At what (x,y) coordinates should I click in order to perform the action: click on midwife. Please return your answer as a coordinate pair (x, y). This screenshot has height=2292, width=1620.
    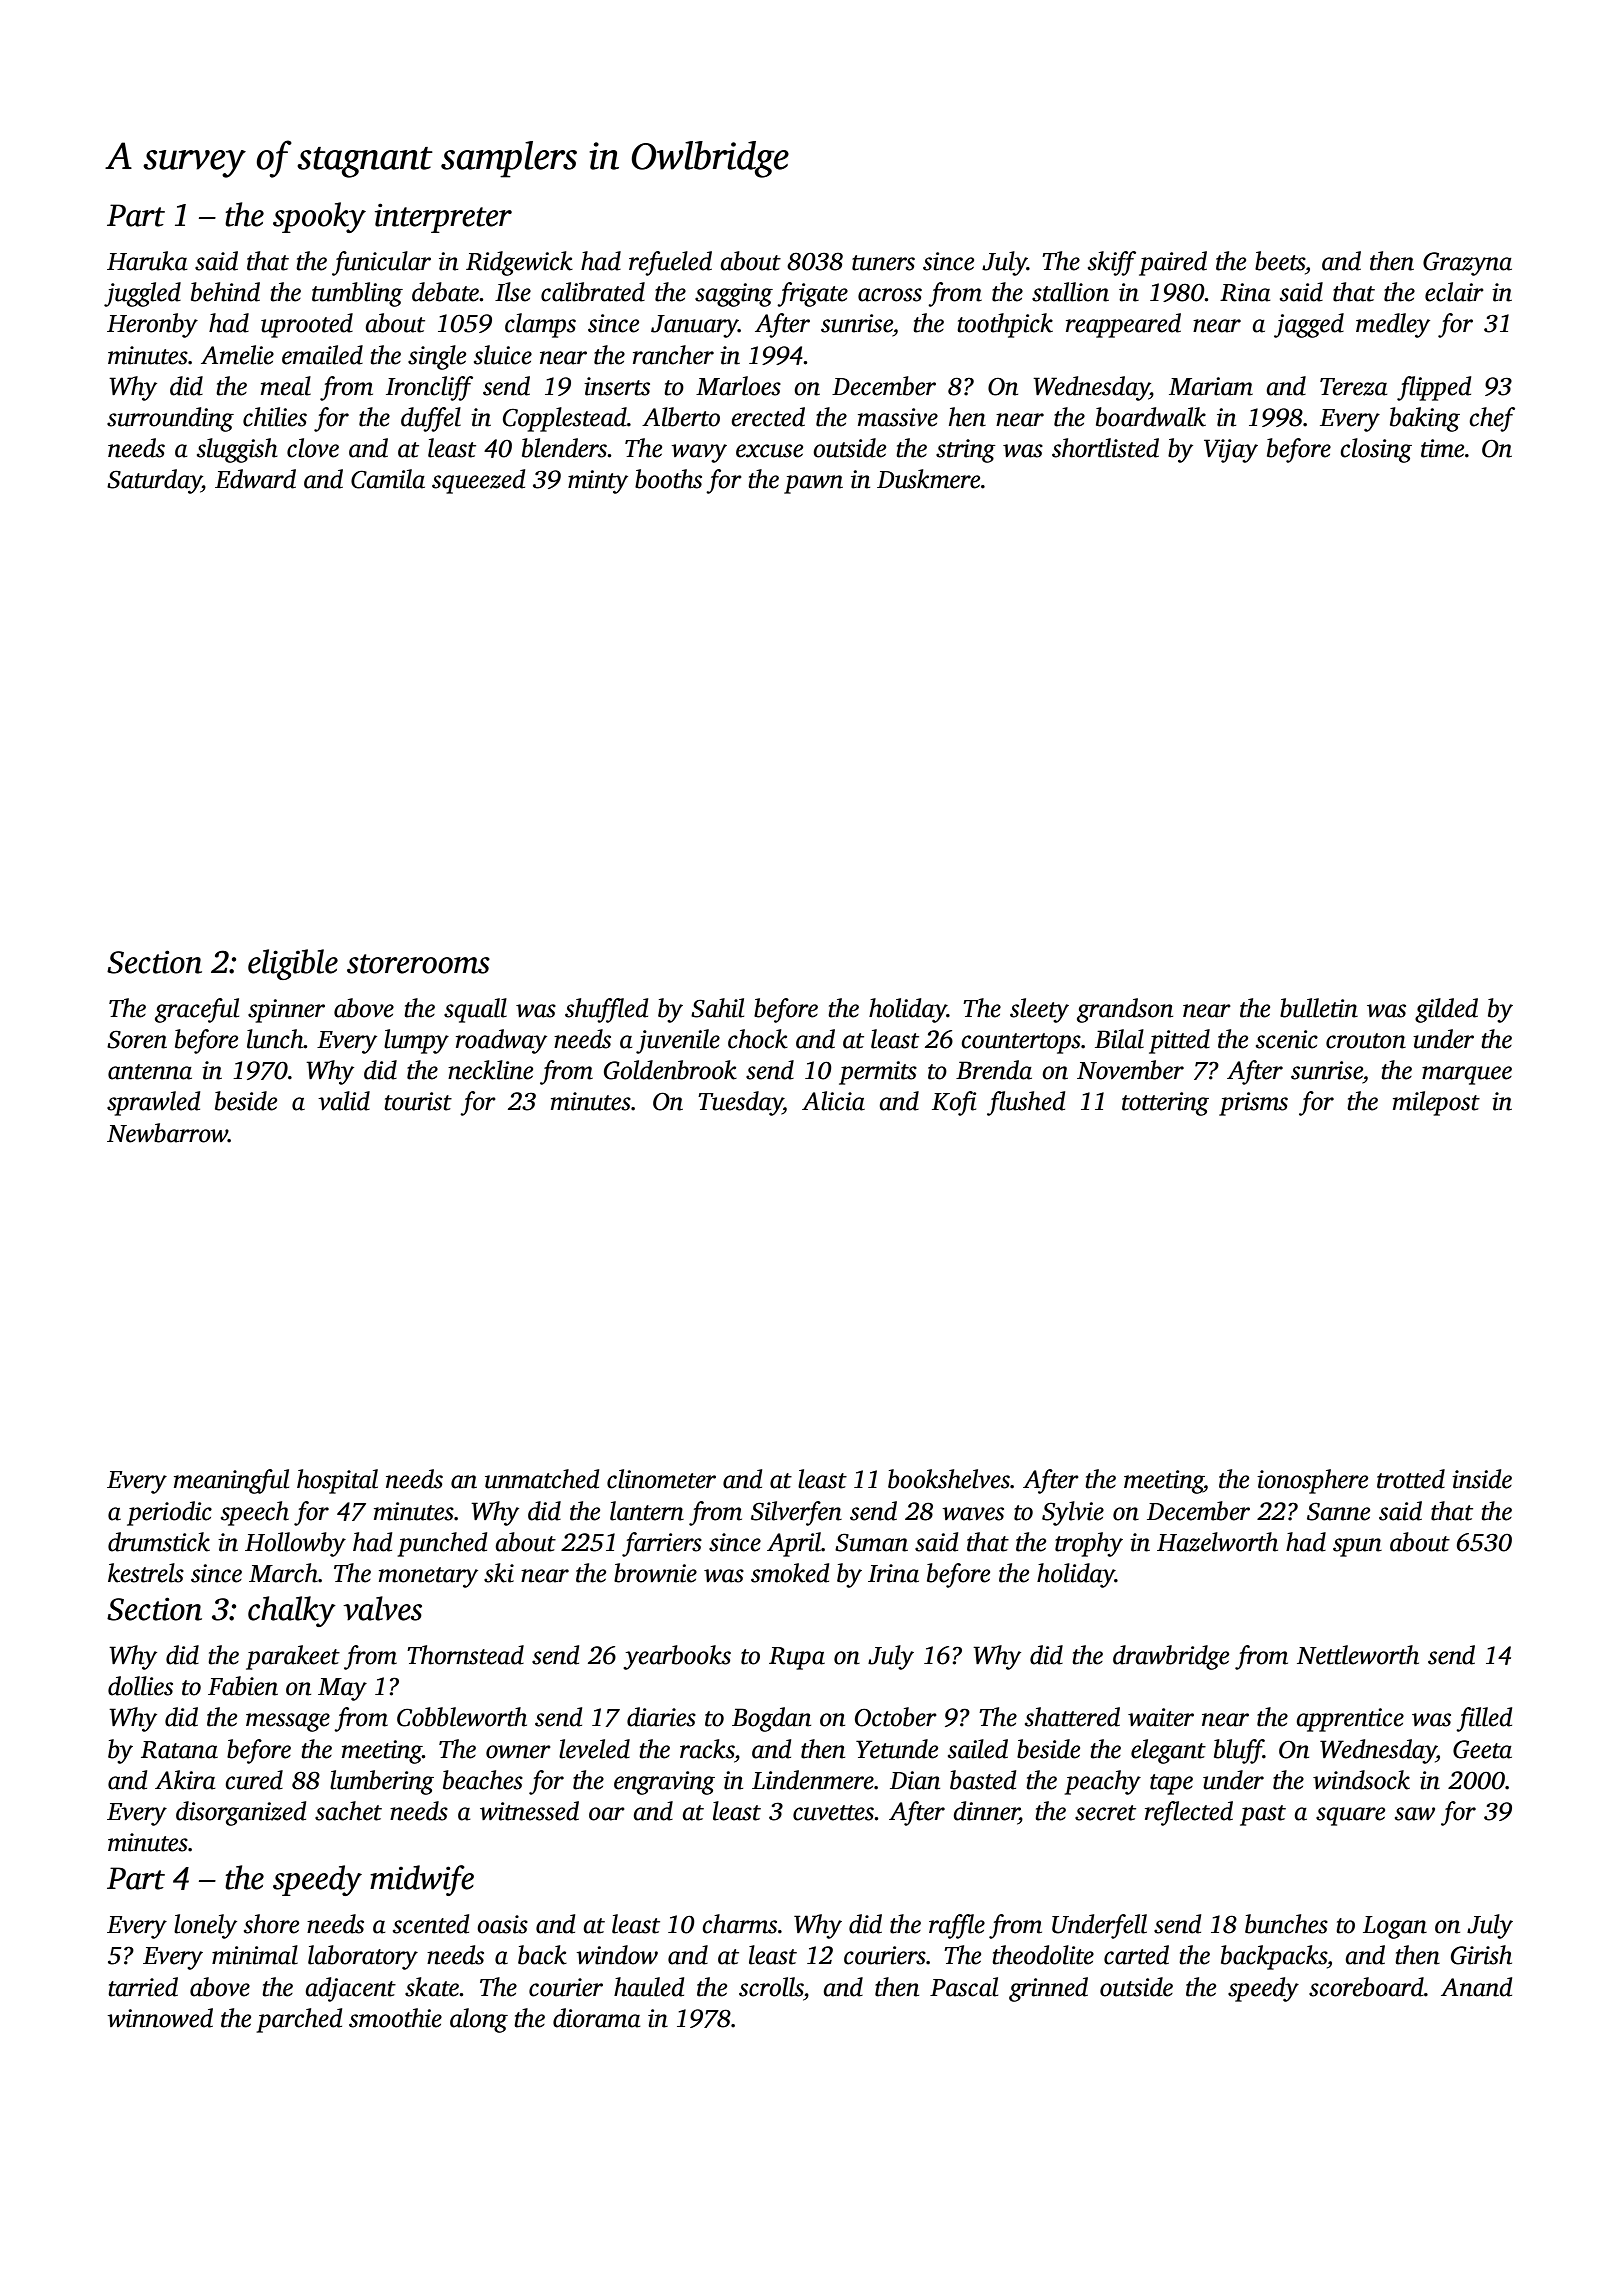
    Looking at the image, I should click on (422, 1880).
